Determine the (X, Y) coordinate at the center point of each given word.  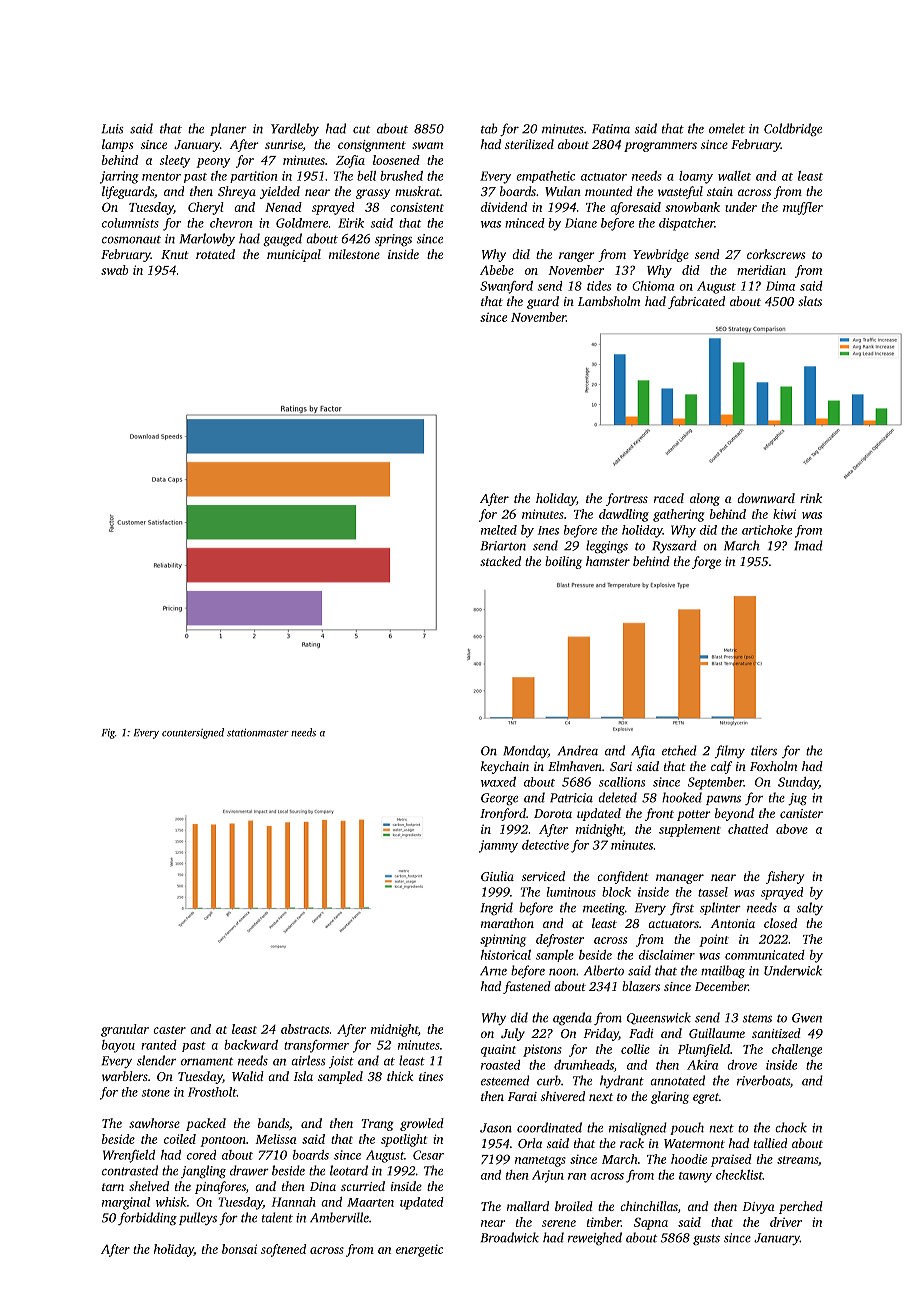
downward (766, 498)
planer (228, 129)
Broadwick (510, 1237)
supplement (690, 830)
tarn (113, 1187)
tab (489, 128)
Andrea (578, 750)
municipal (294, 255)
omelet (727, 128)
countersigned (193, 733)
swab (115, 270)
